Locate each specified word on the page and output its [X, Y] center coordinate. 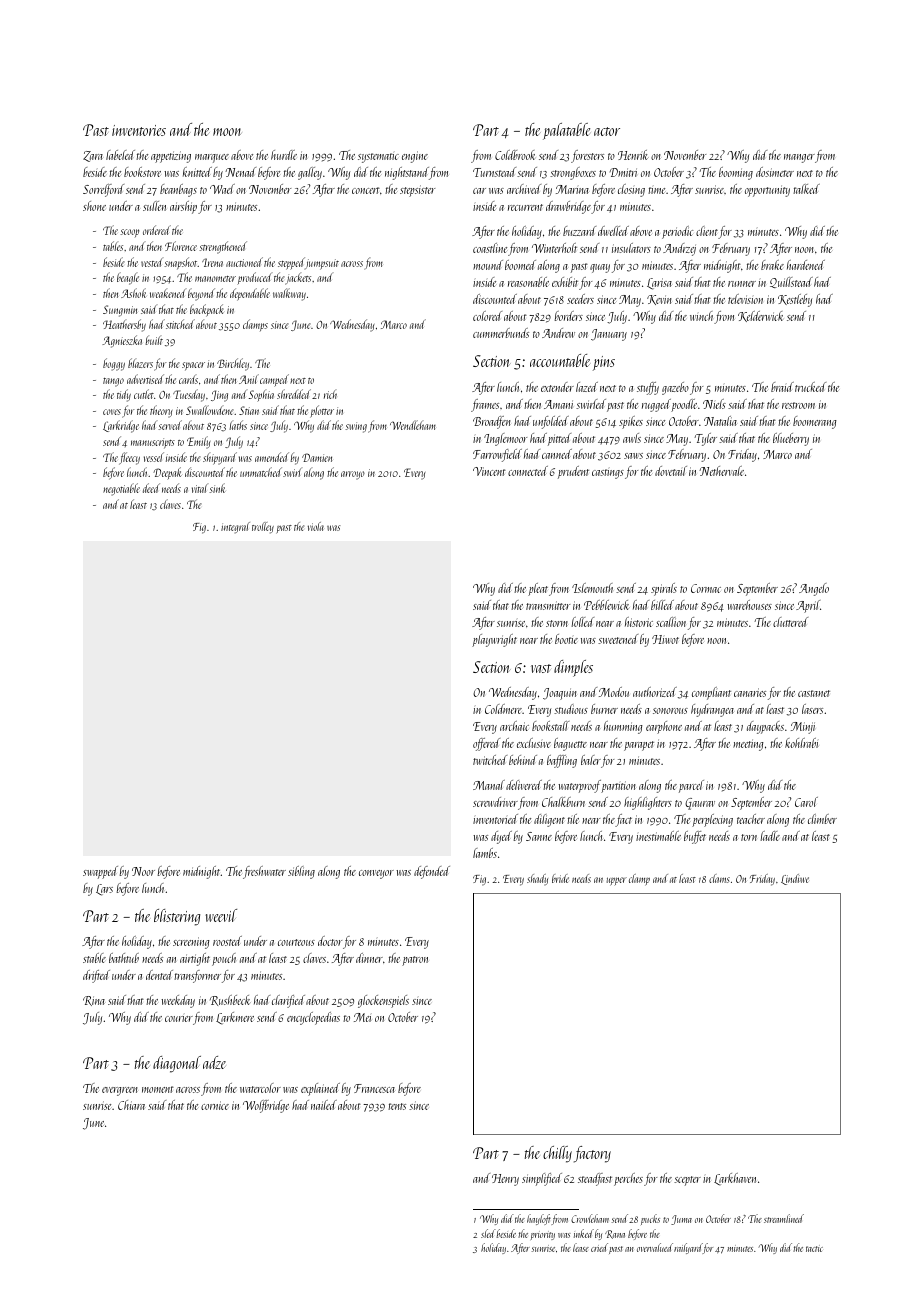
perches [628, 1179]
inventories [139, 130]
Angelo [814, 589]
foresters [587, 156]
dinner [369, 958]
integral [235, 527]
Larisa [659, 284]
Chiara [131, 1105]
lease [581, 1247]
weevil [221, 915]
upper [617, 881]
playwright [494, 640]
